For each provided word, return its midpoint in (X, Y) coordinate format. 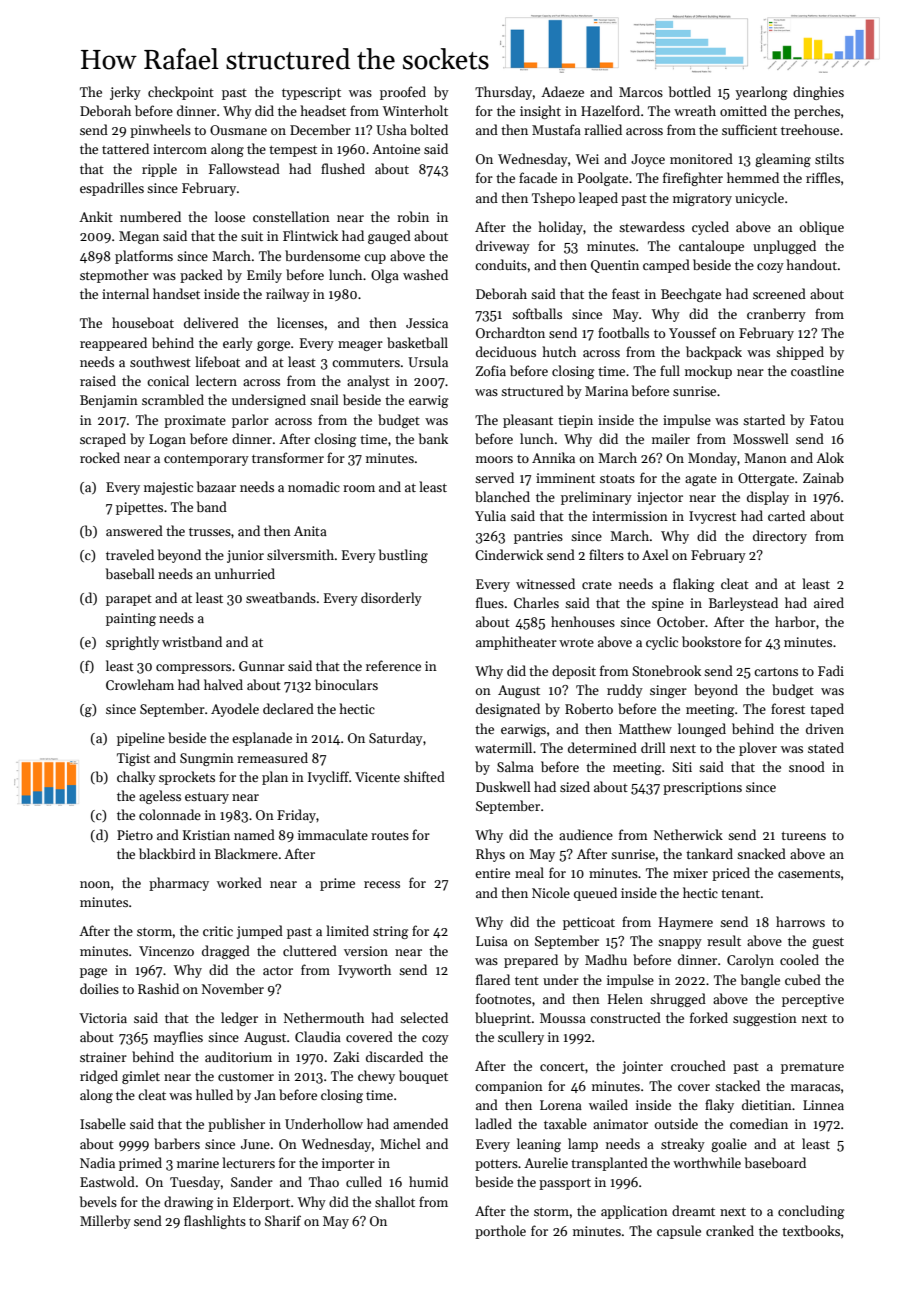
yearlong (761, 93)
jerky (125, 93)
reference (393, 665)
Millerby (105, 1222)
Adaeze (562, 91)
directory (780, 537)
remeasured (272, 757)
